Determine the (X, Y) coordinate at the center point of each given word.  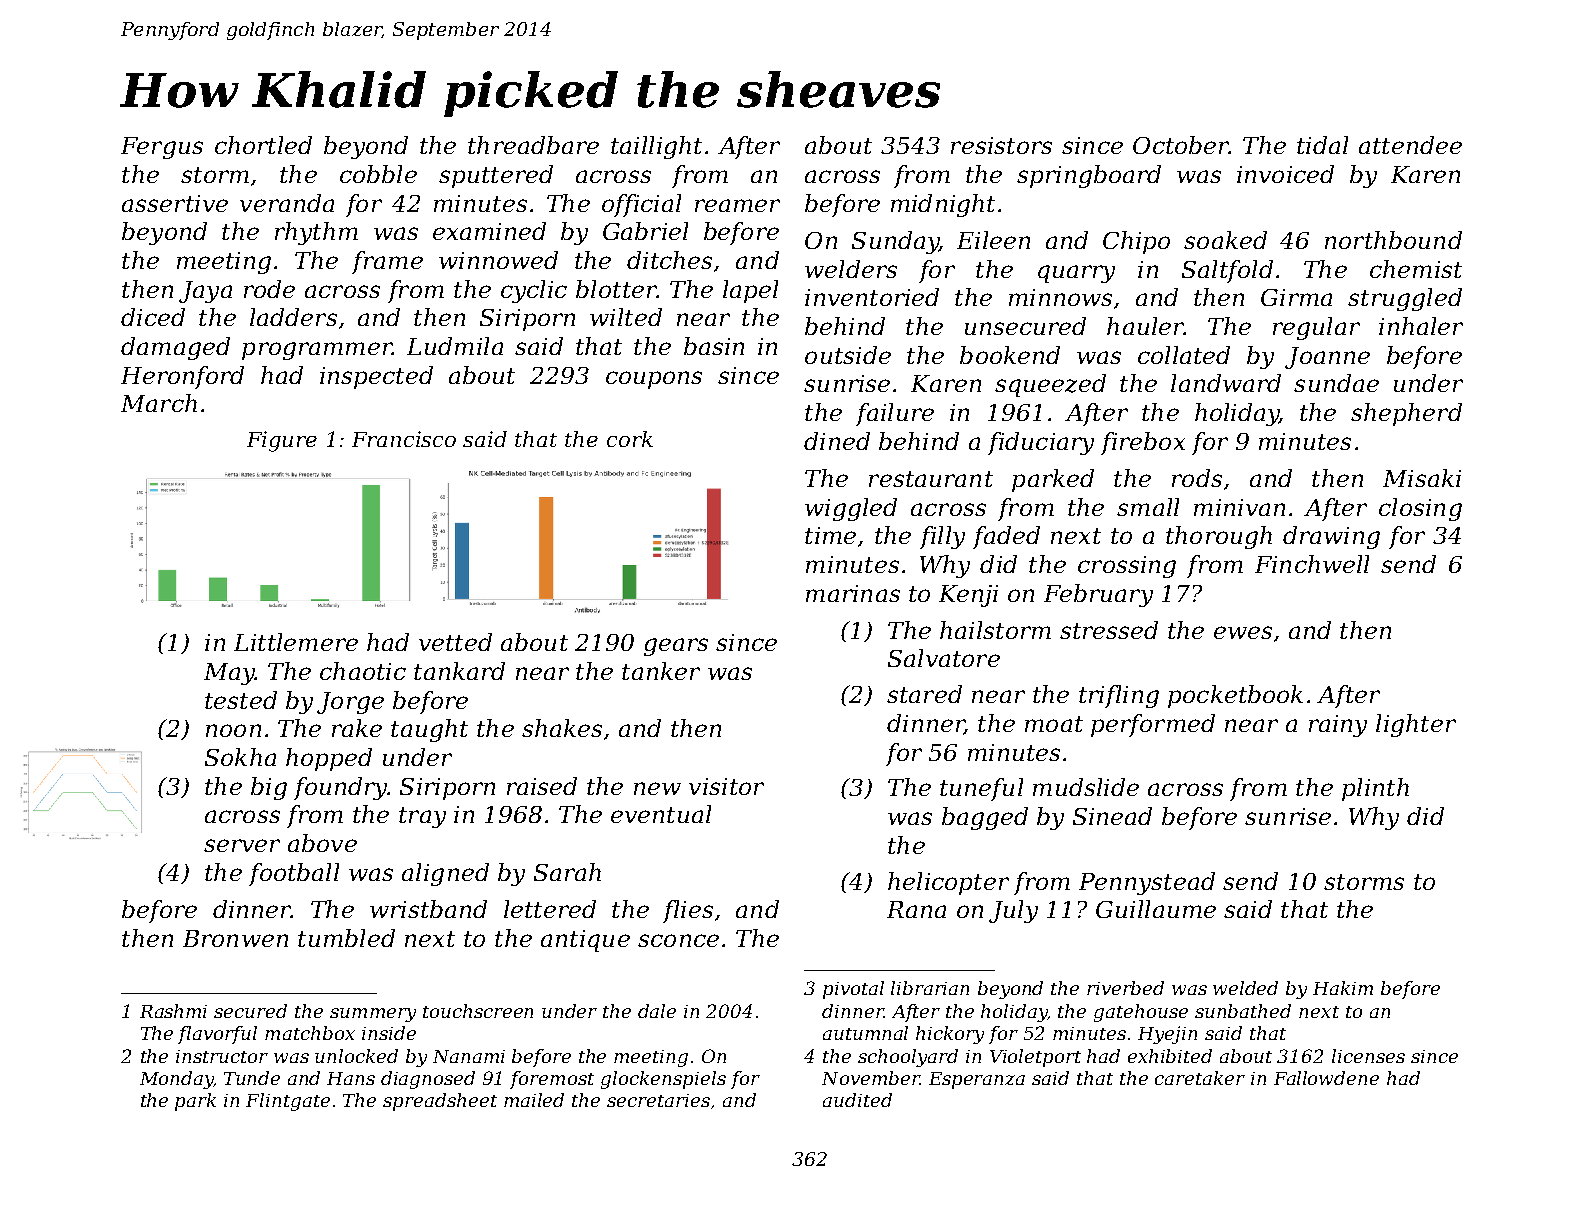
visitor (726, 786)
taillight (656, 147)
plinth (1375, 789)
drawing (1331, 537)
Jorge (350, 703)
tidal (1322, 145)
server (242, 845)
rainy (1338, 726)
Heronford (182, 377)
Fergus (162, 148)
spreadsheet (440, 1102)
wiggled (851, 509)
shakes (562, 728)
